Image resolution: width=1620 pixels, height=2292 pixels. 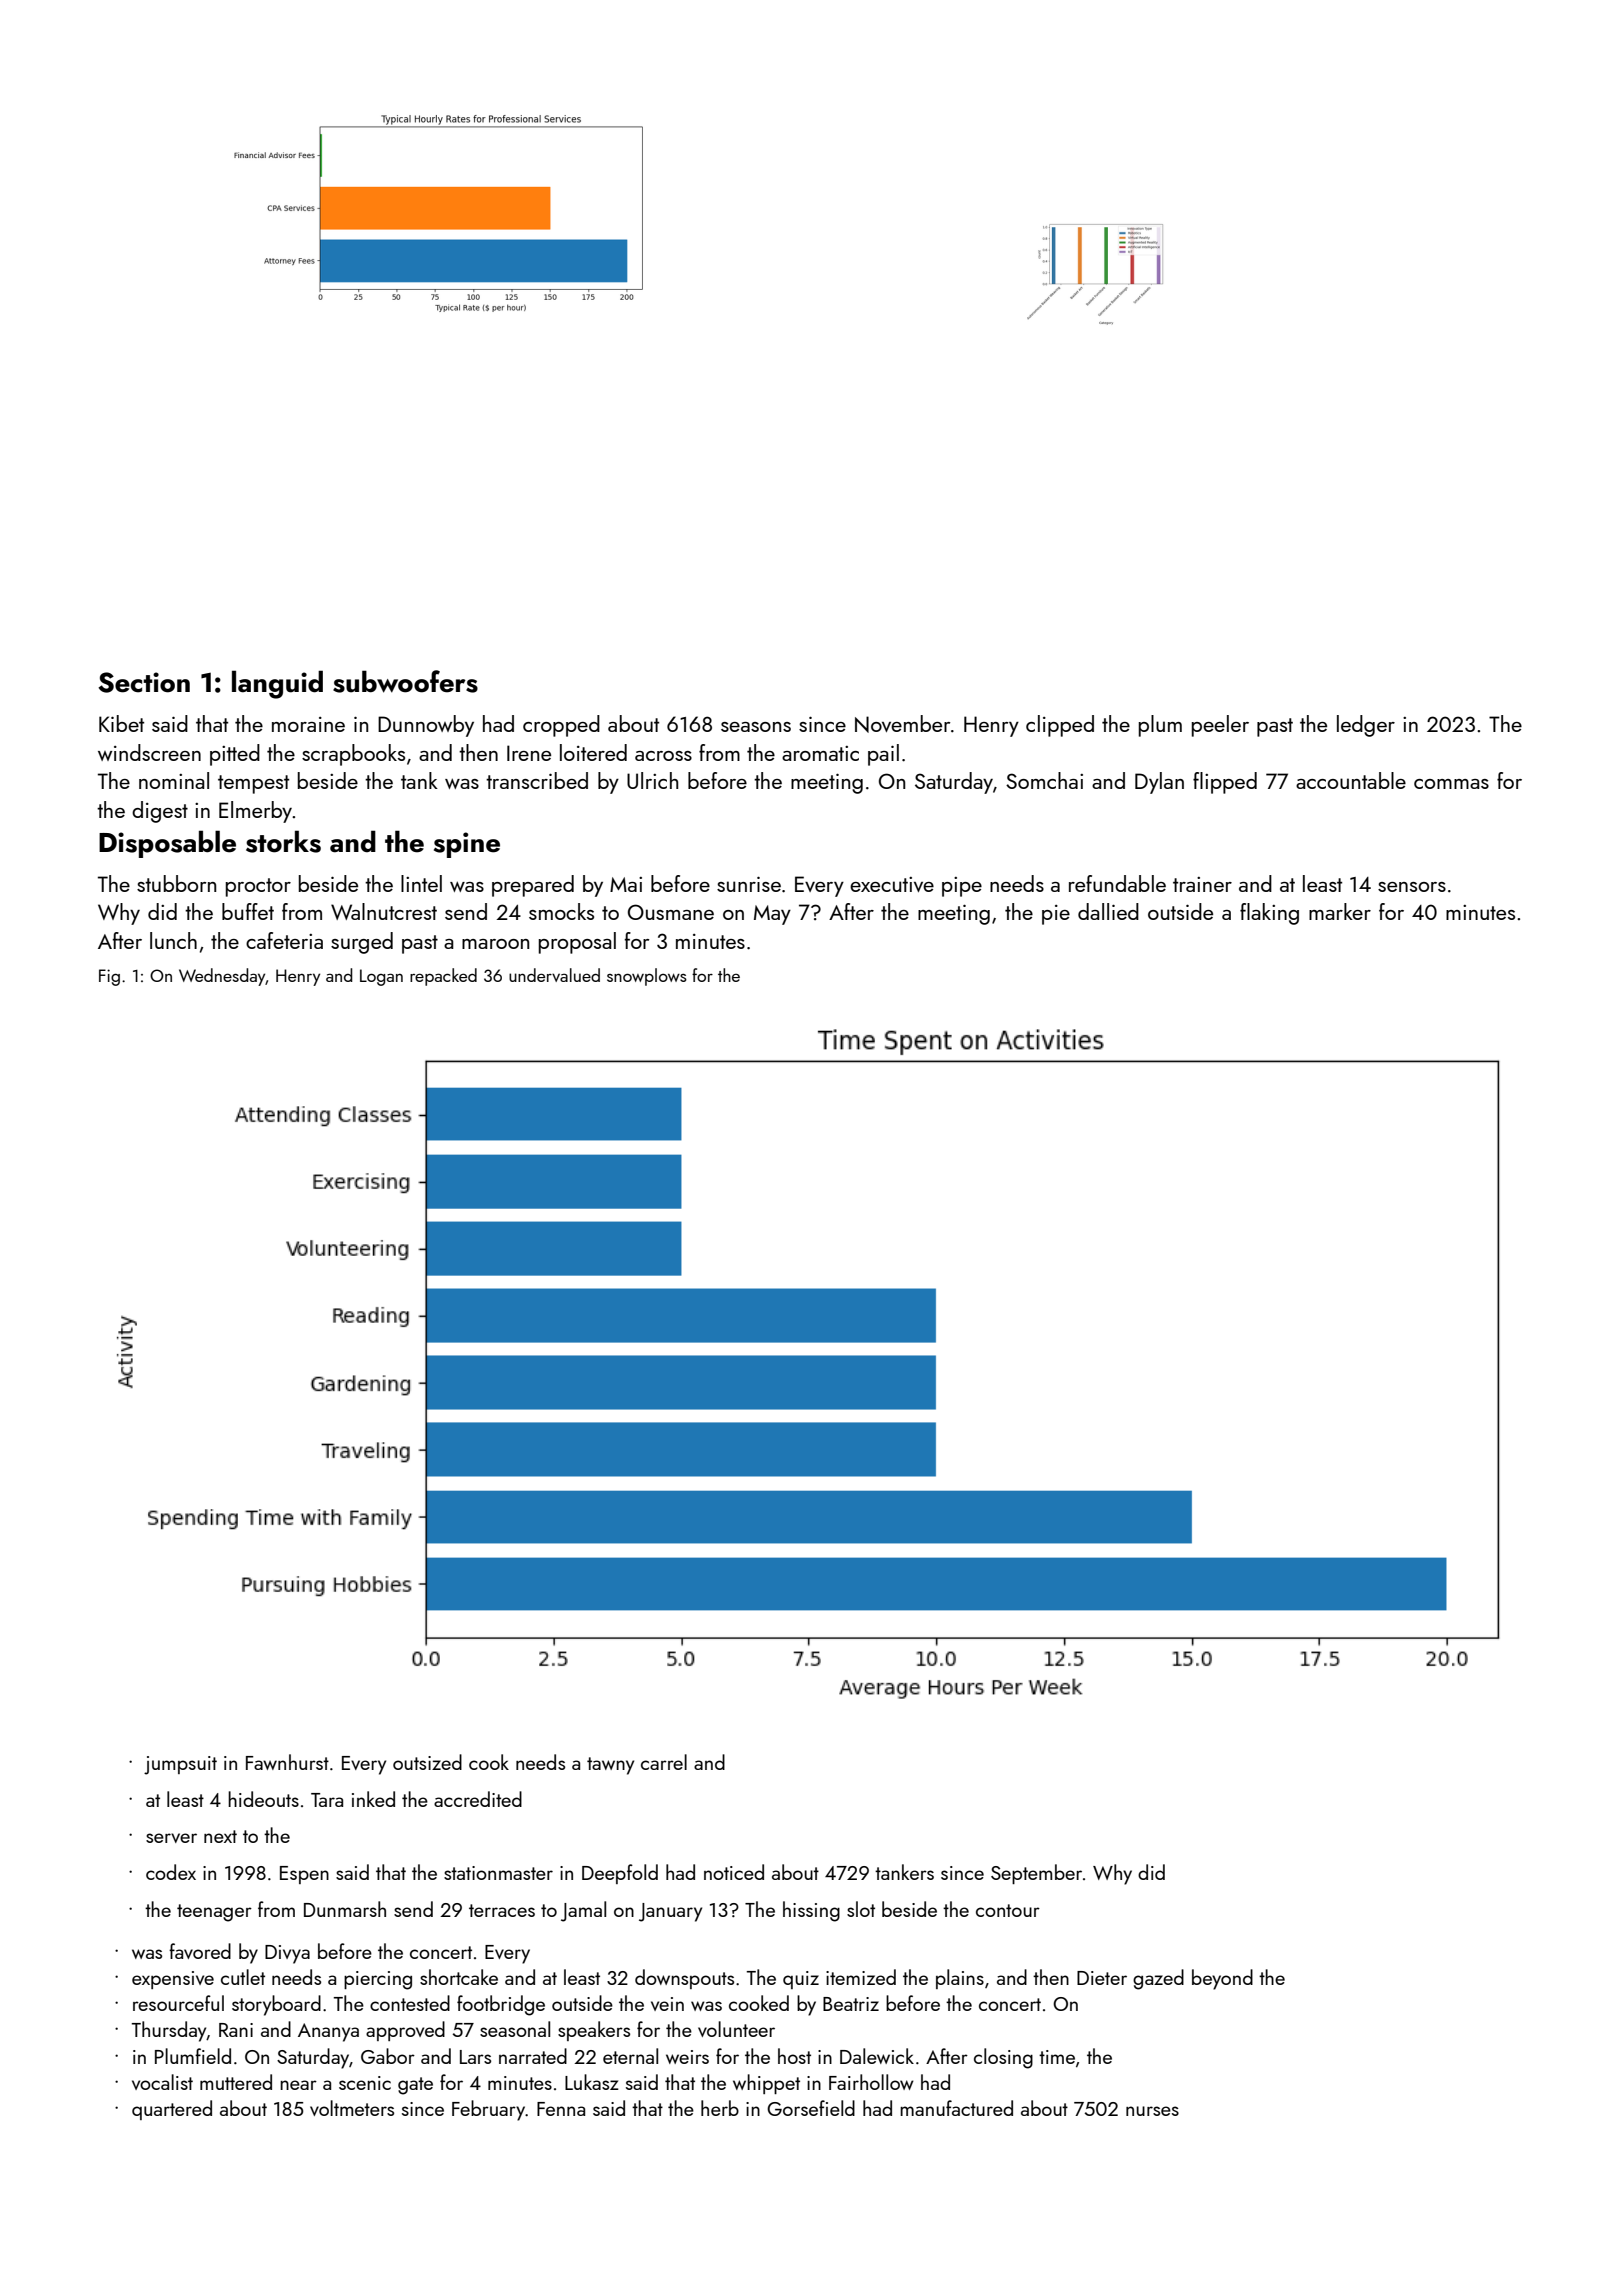 What do you see at coordinates (734, 1872) in the screenshot?
I see `noticed` at bounding box center [734, 1872].
